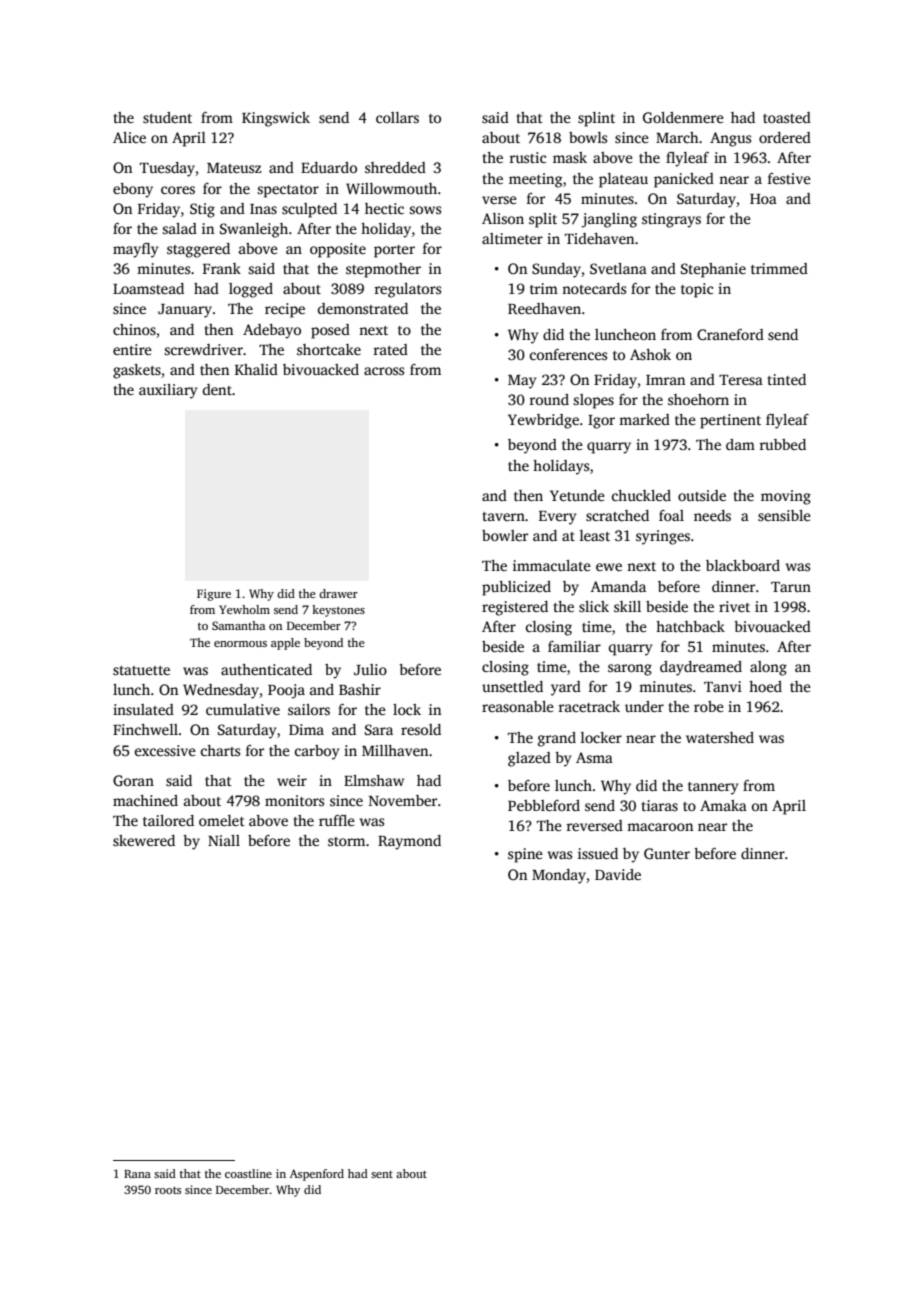  Describe the element at coordinates (384, 371) in the document. I see `across` at that location.
